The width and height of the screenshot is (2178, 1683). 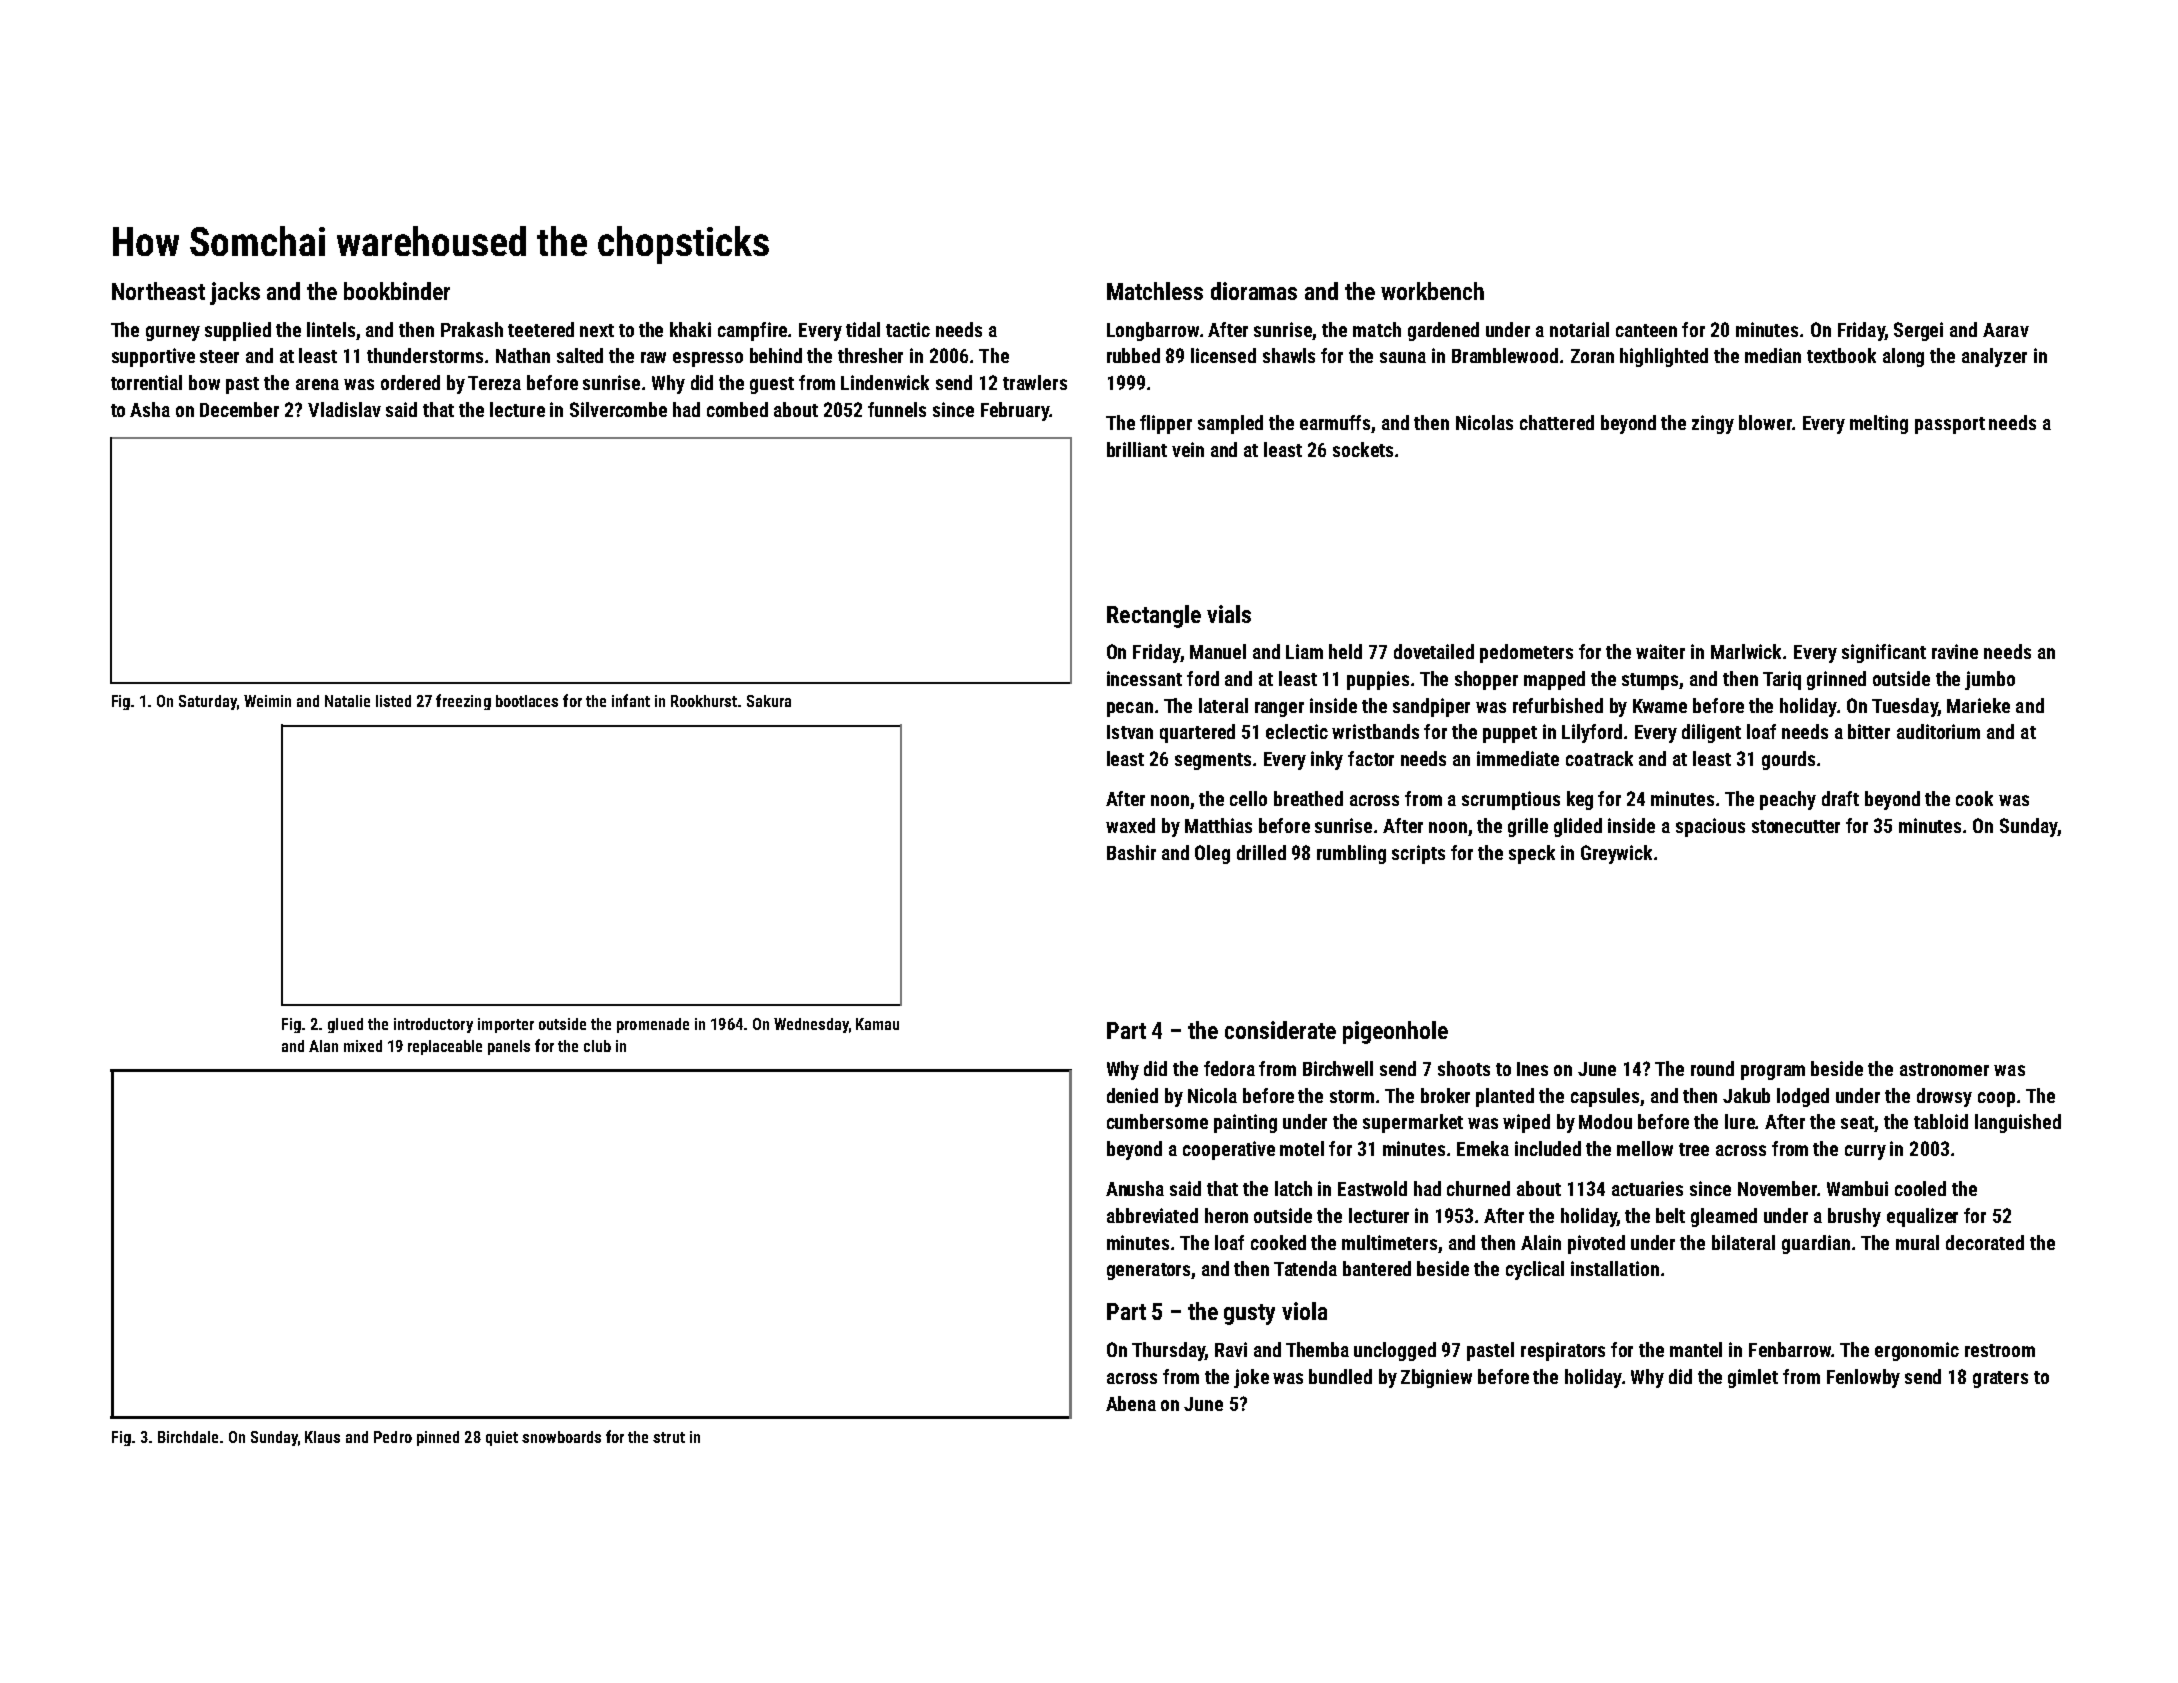 What do you see at coordinates (908, 329) in the screenshot?
I see `tactic` at bounding box center [908, 329].
